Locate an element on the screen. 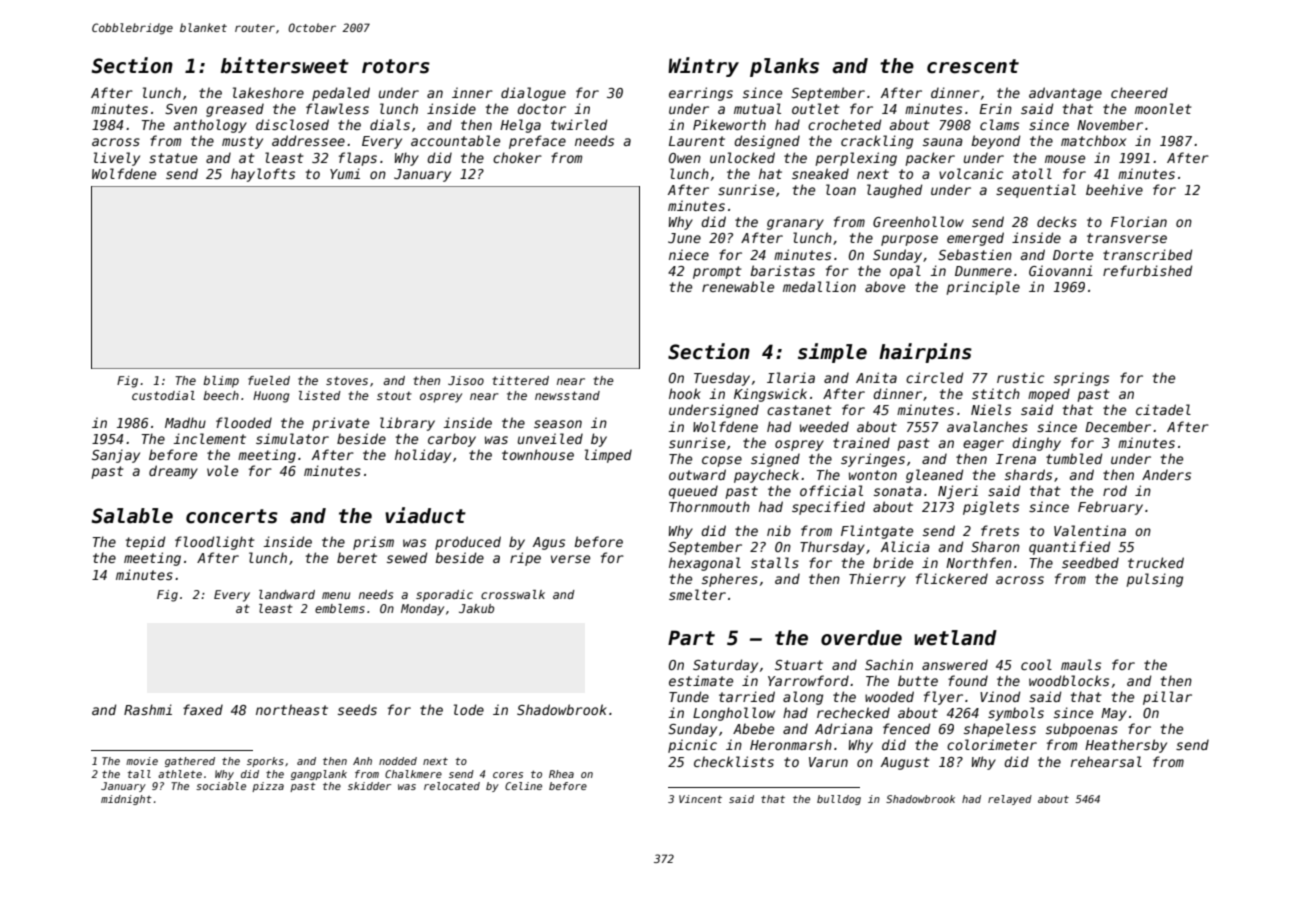 This screenshot has width=1308, height=924. moonlet is located at coordinates (1163, 108).
